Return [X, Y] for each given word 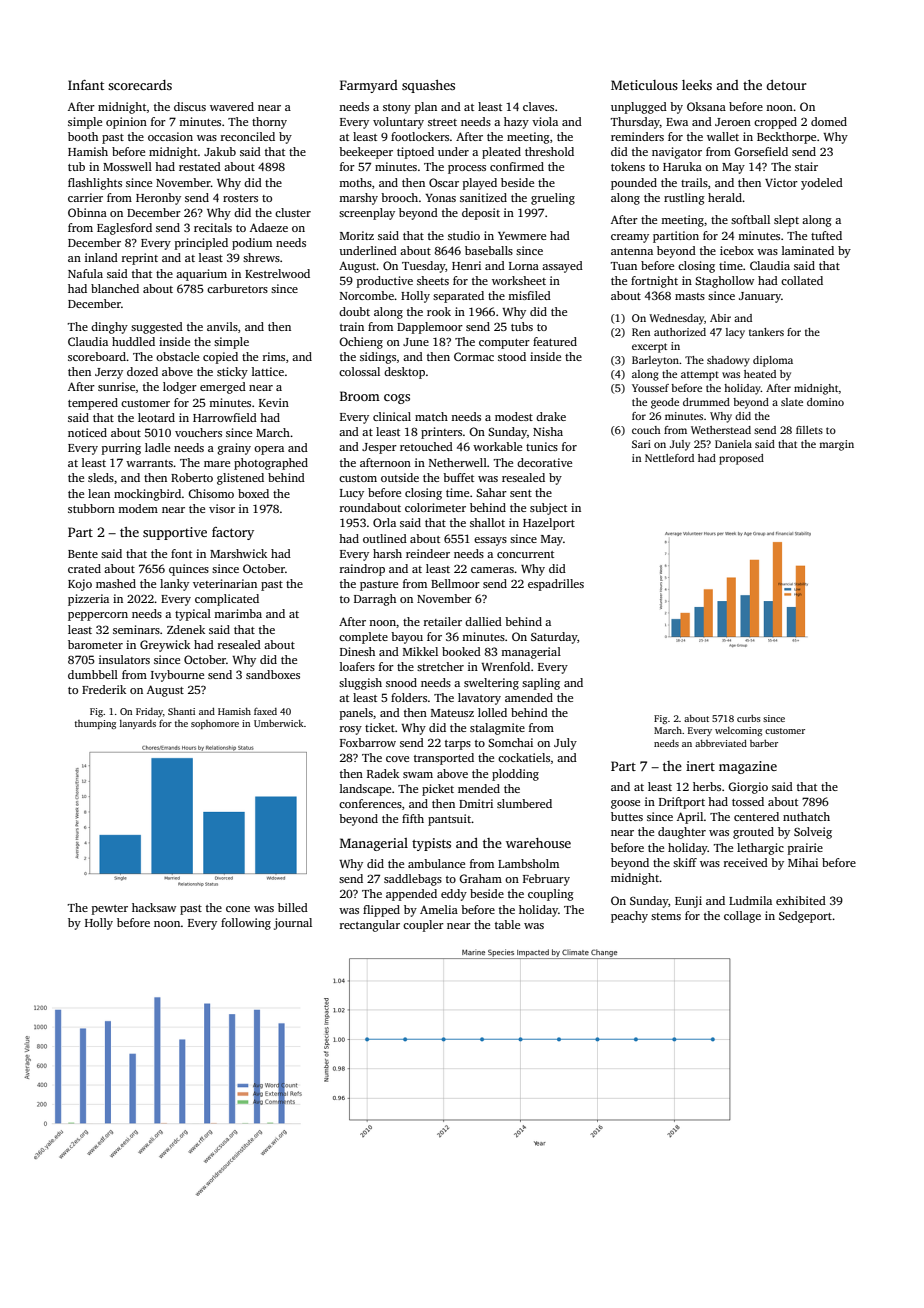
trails [694, 182]
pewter [110, 910]
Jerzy [109, 373]
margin [836, 445]
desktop [404, 373]
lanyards [138, 724]
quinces [189, 570]
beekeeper [366, 153]
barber [764, 743]
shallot [487, 522]
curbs [749, 718]
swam [418, 775]
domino [825, 402]
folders [409, 697]
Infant [86, 84]
